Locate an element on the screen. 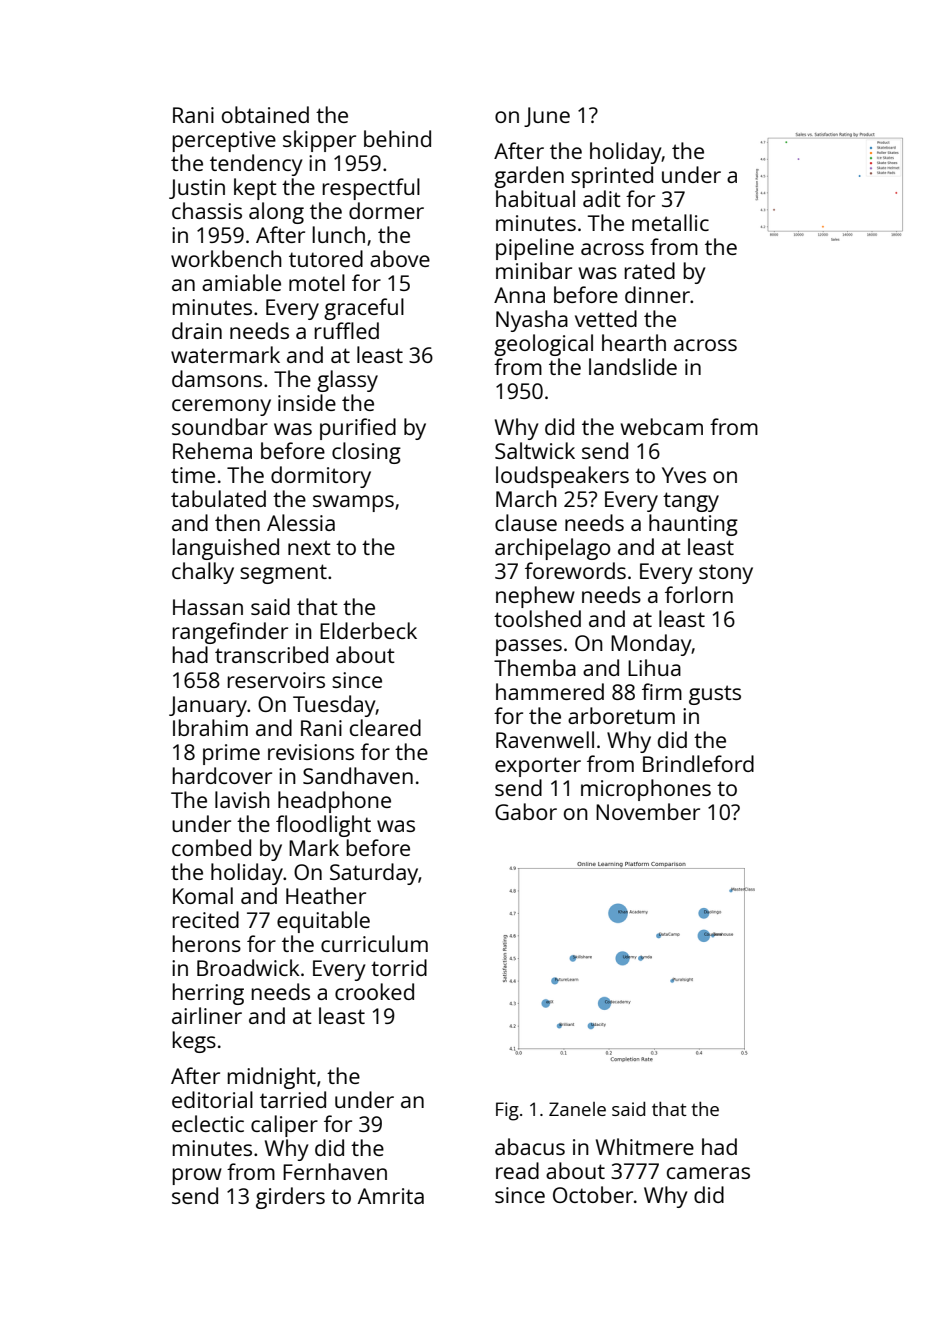 This screenshot has width=931, height=1321. garden is located at coordinates (529, 177).
